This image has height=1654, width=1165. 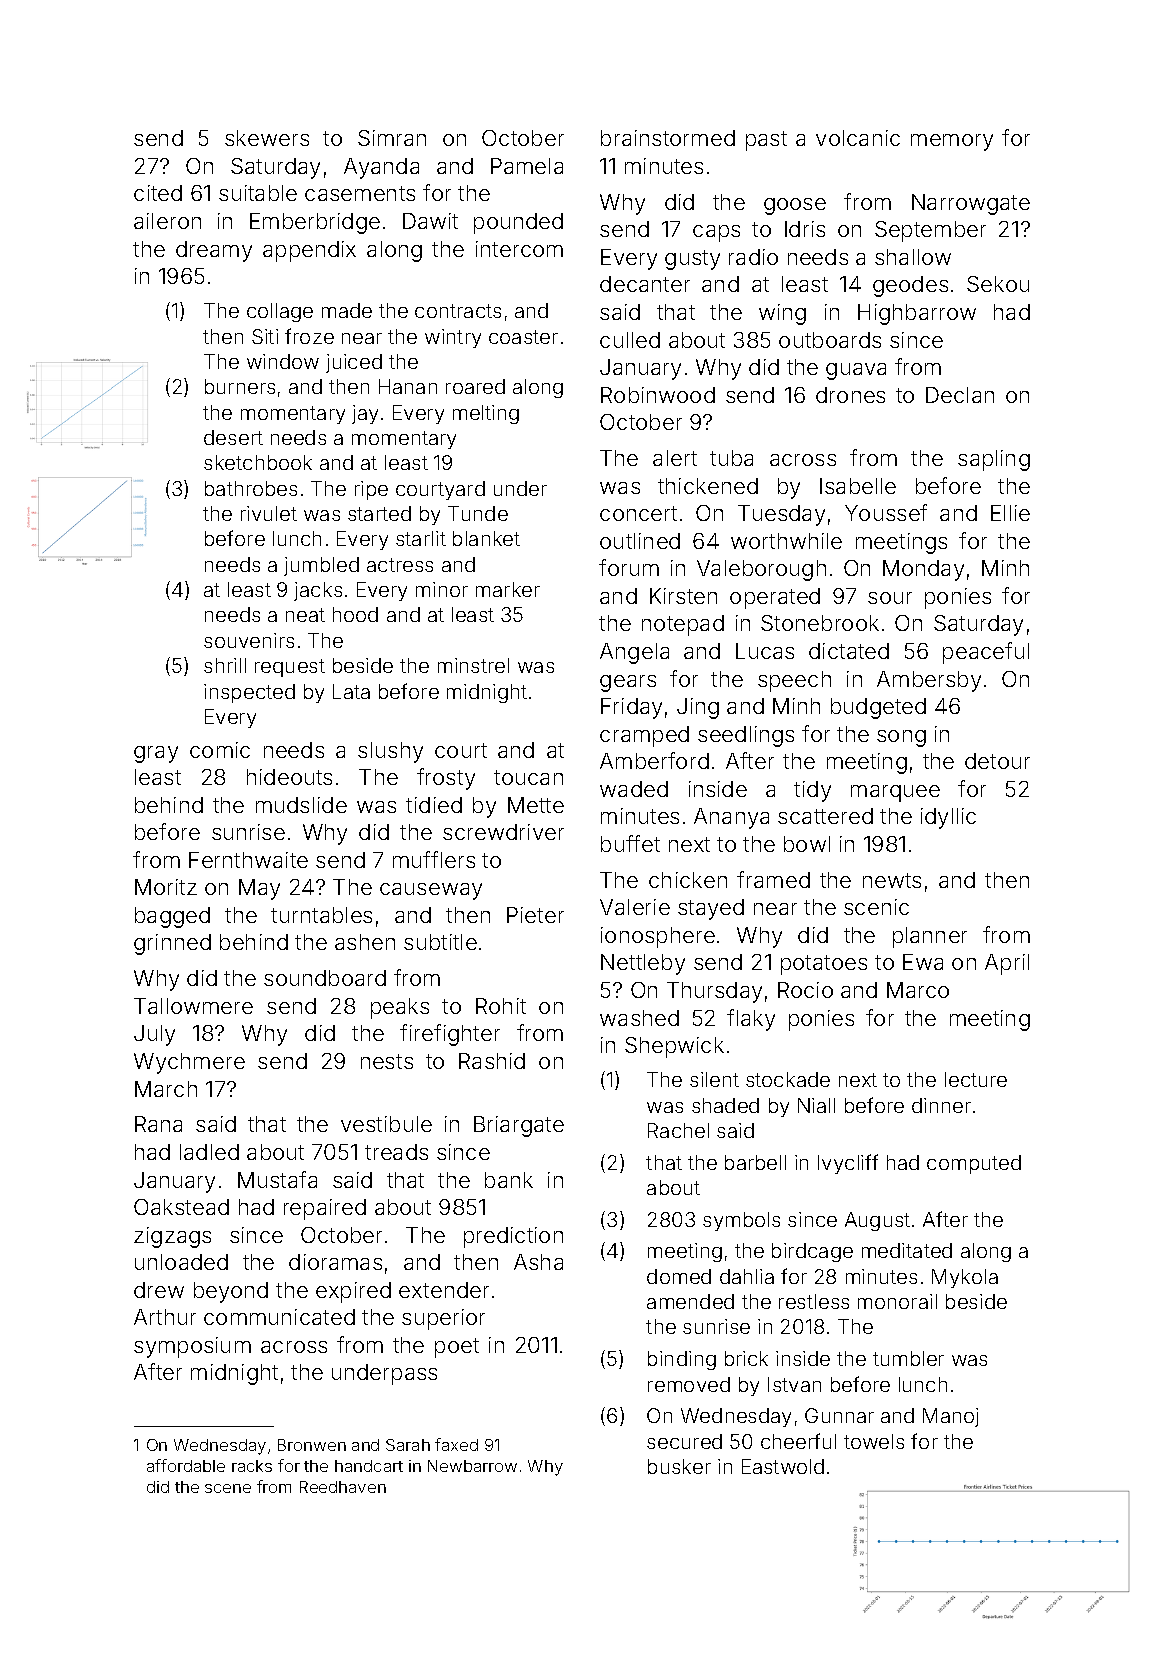 What do you see at coordinates (473, 665) in the image?
I see `minstrel` at bounding box center [473, 665].
